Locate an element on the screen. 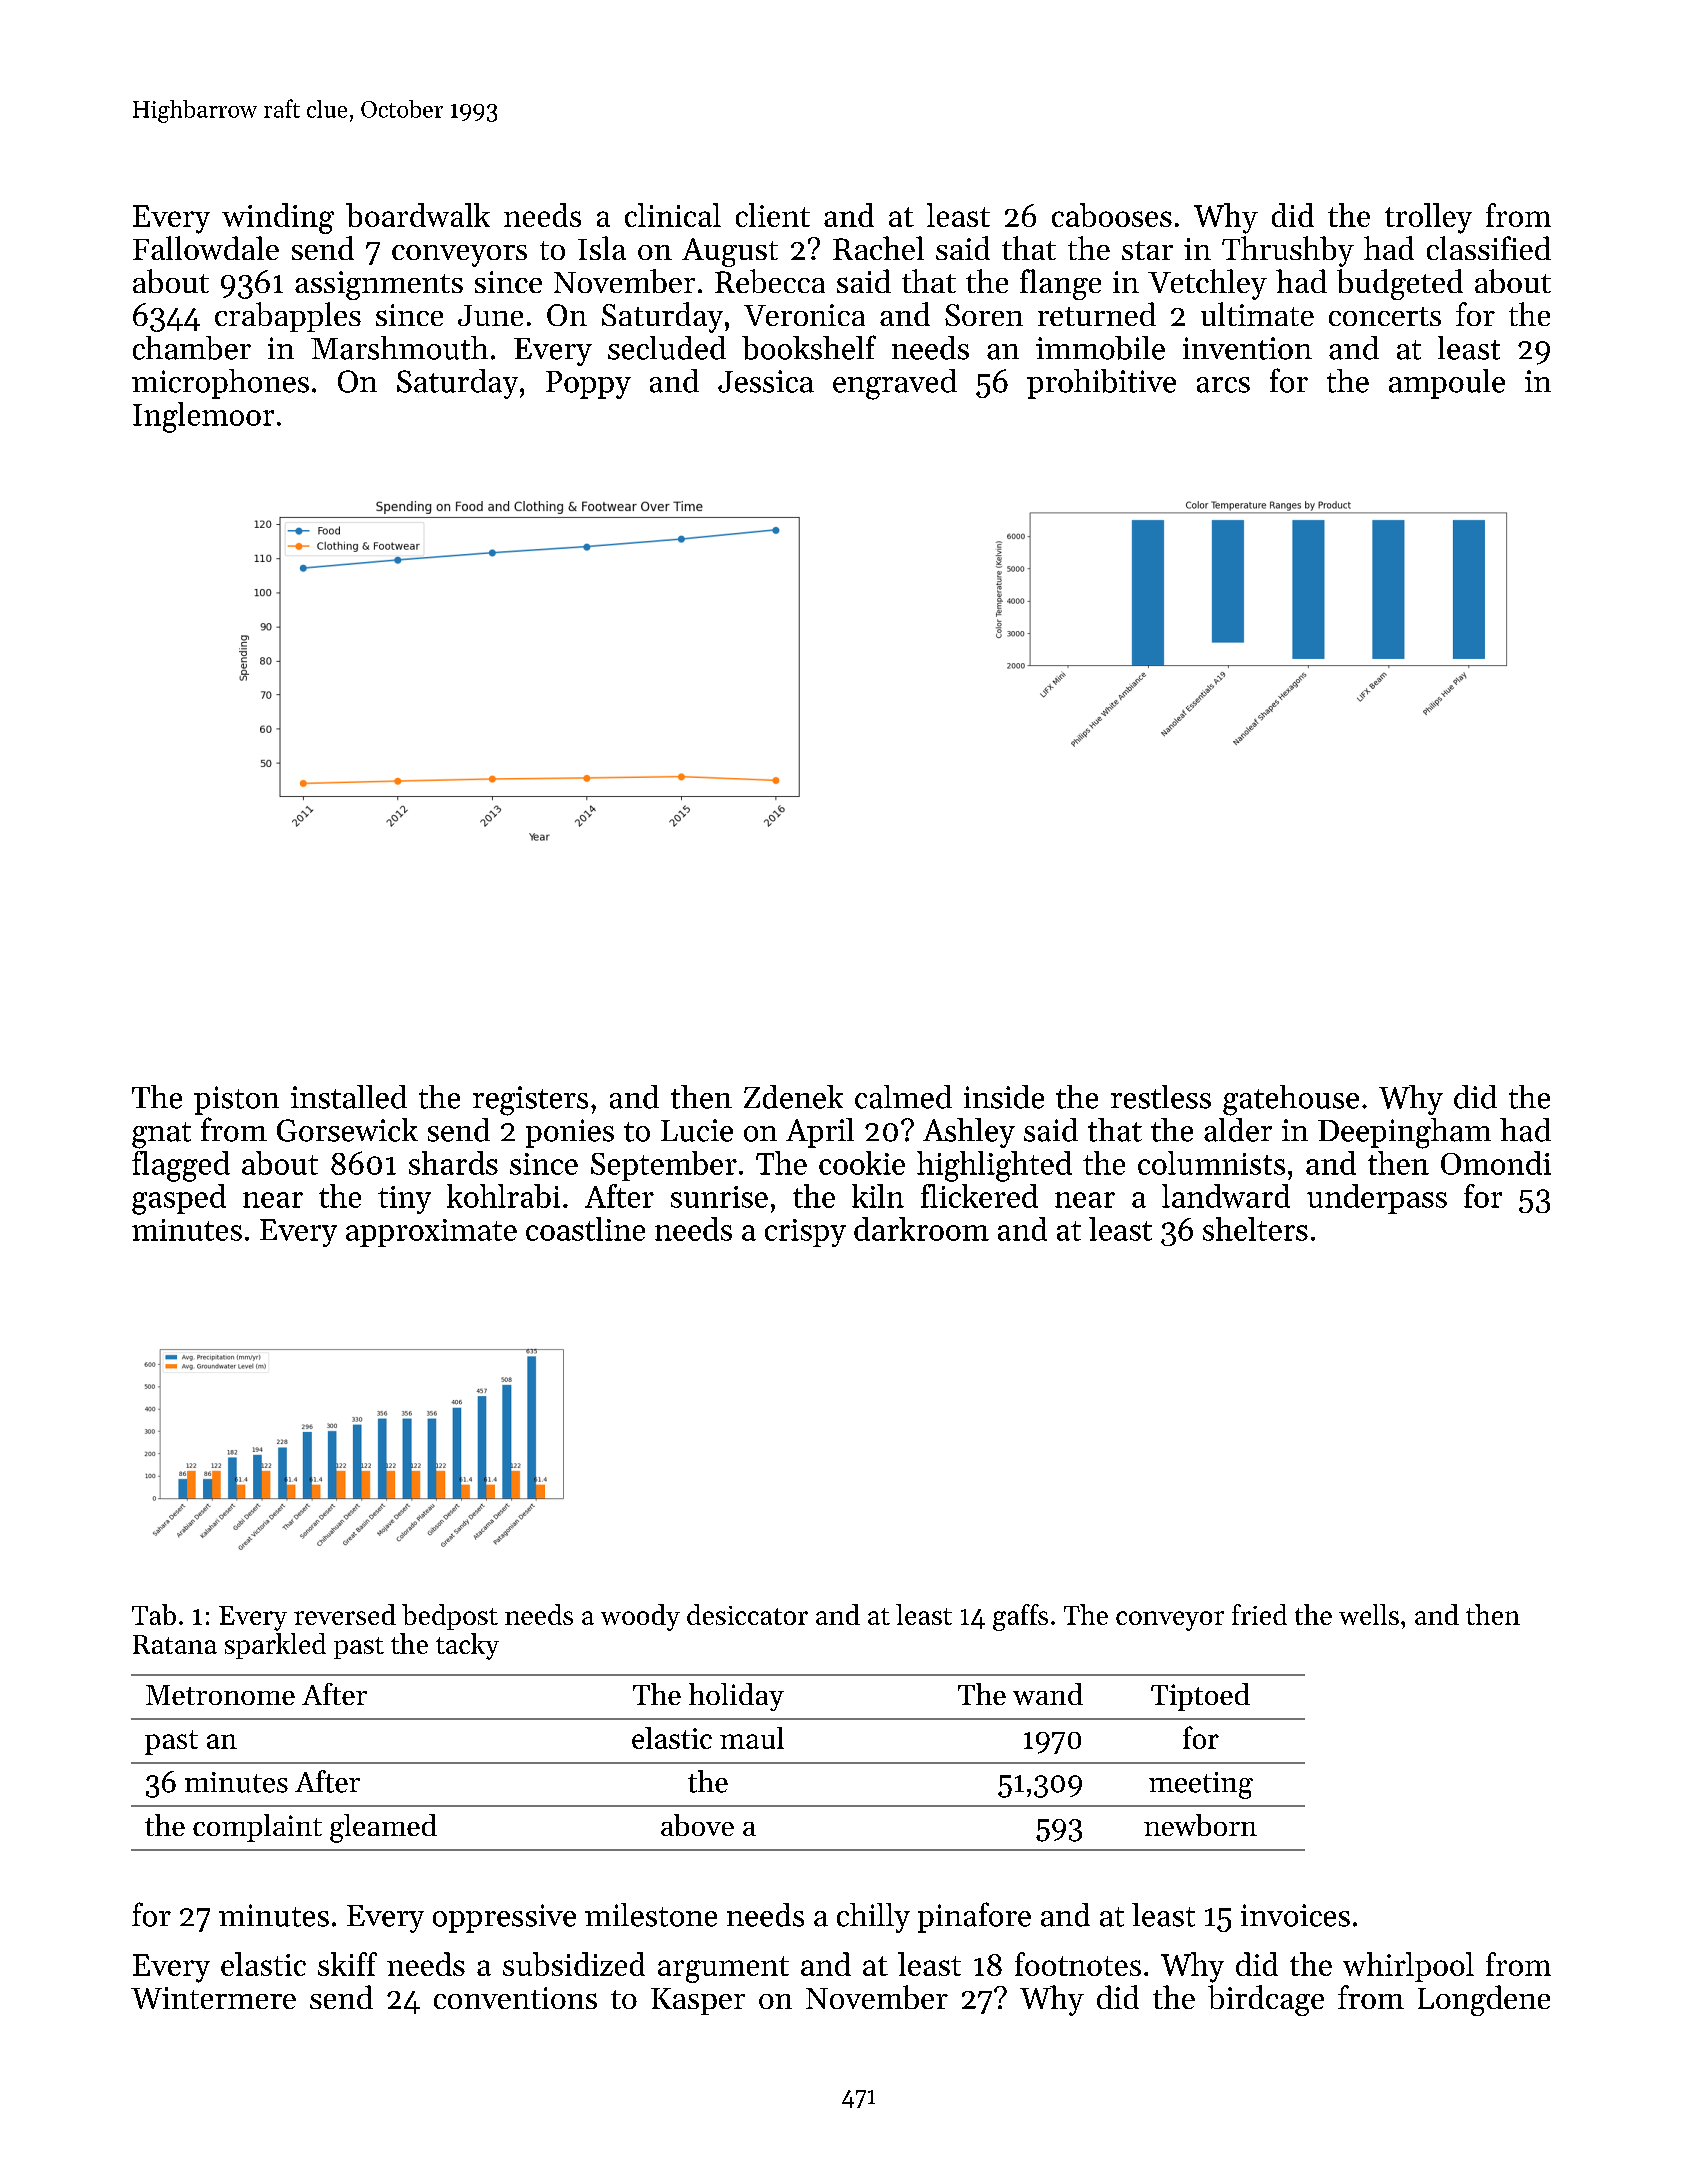 The width and height of the screenshot is (1683, 2178). underpass is located at coordinates (1377, 1199).
